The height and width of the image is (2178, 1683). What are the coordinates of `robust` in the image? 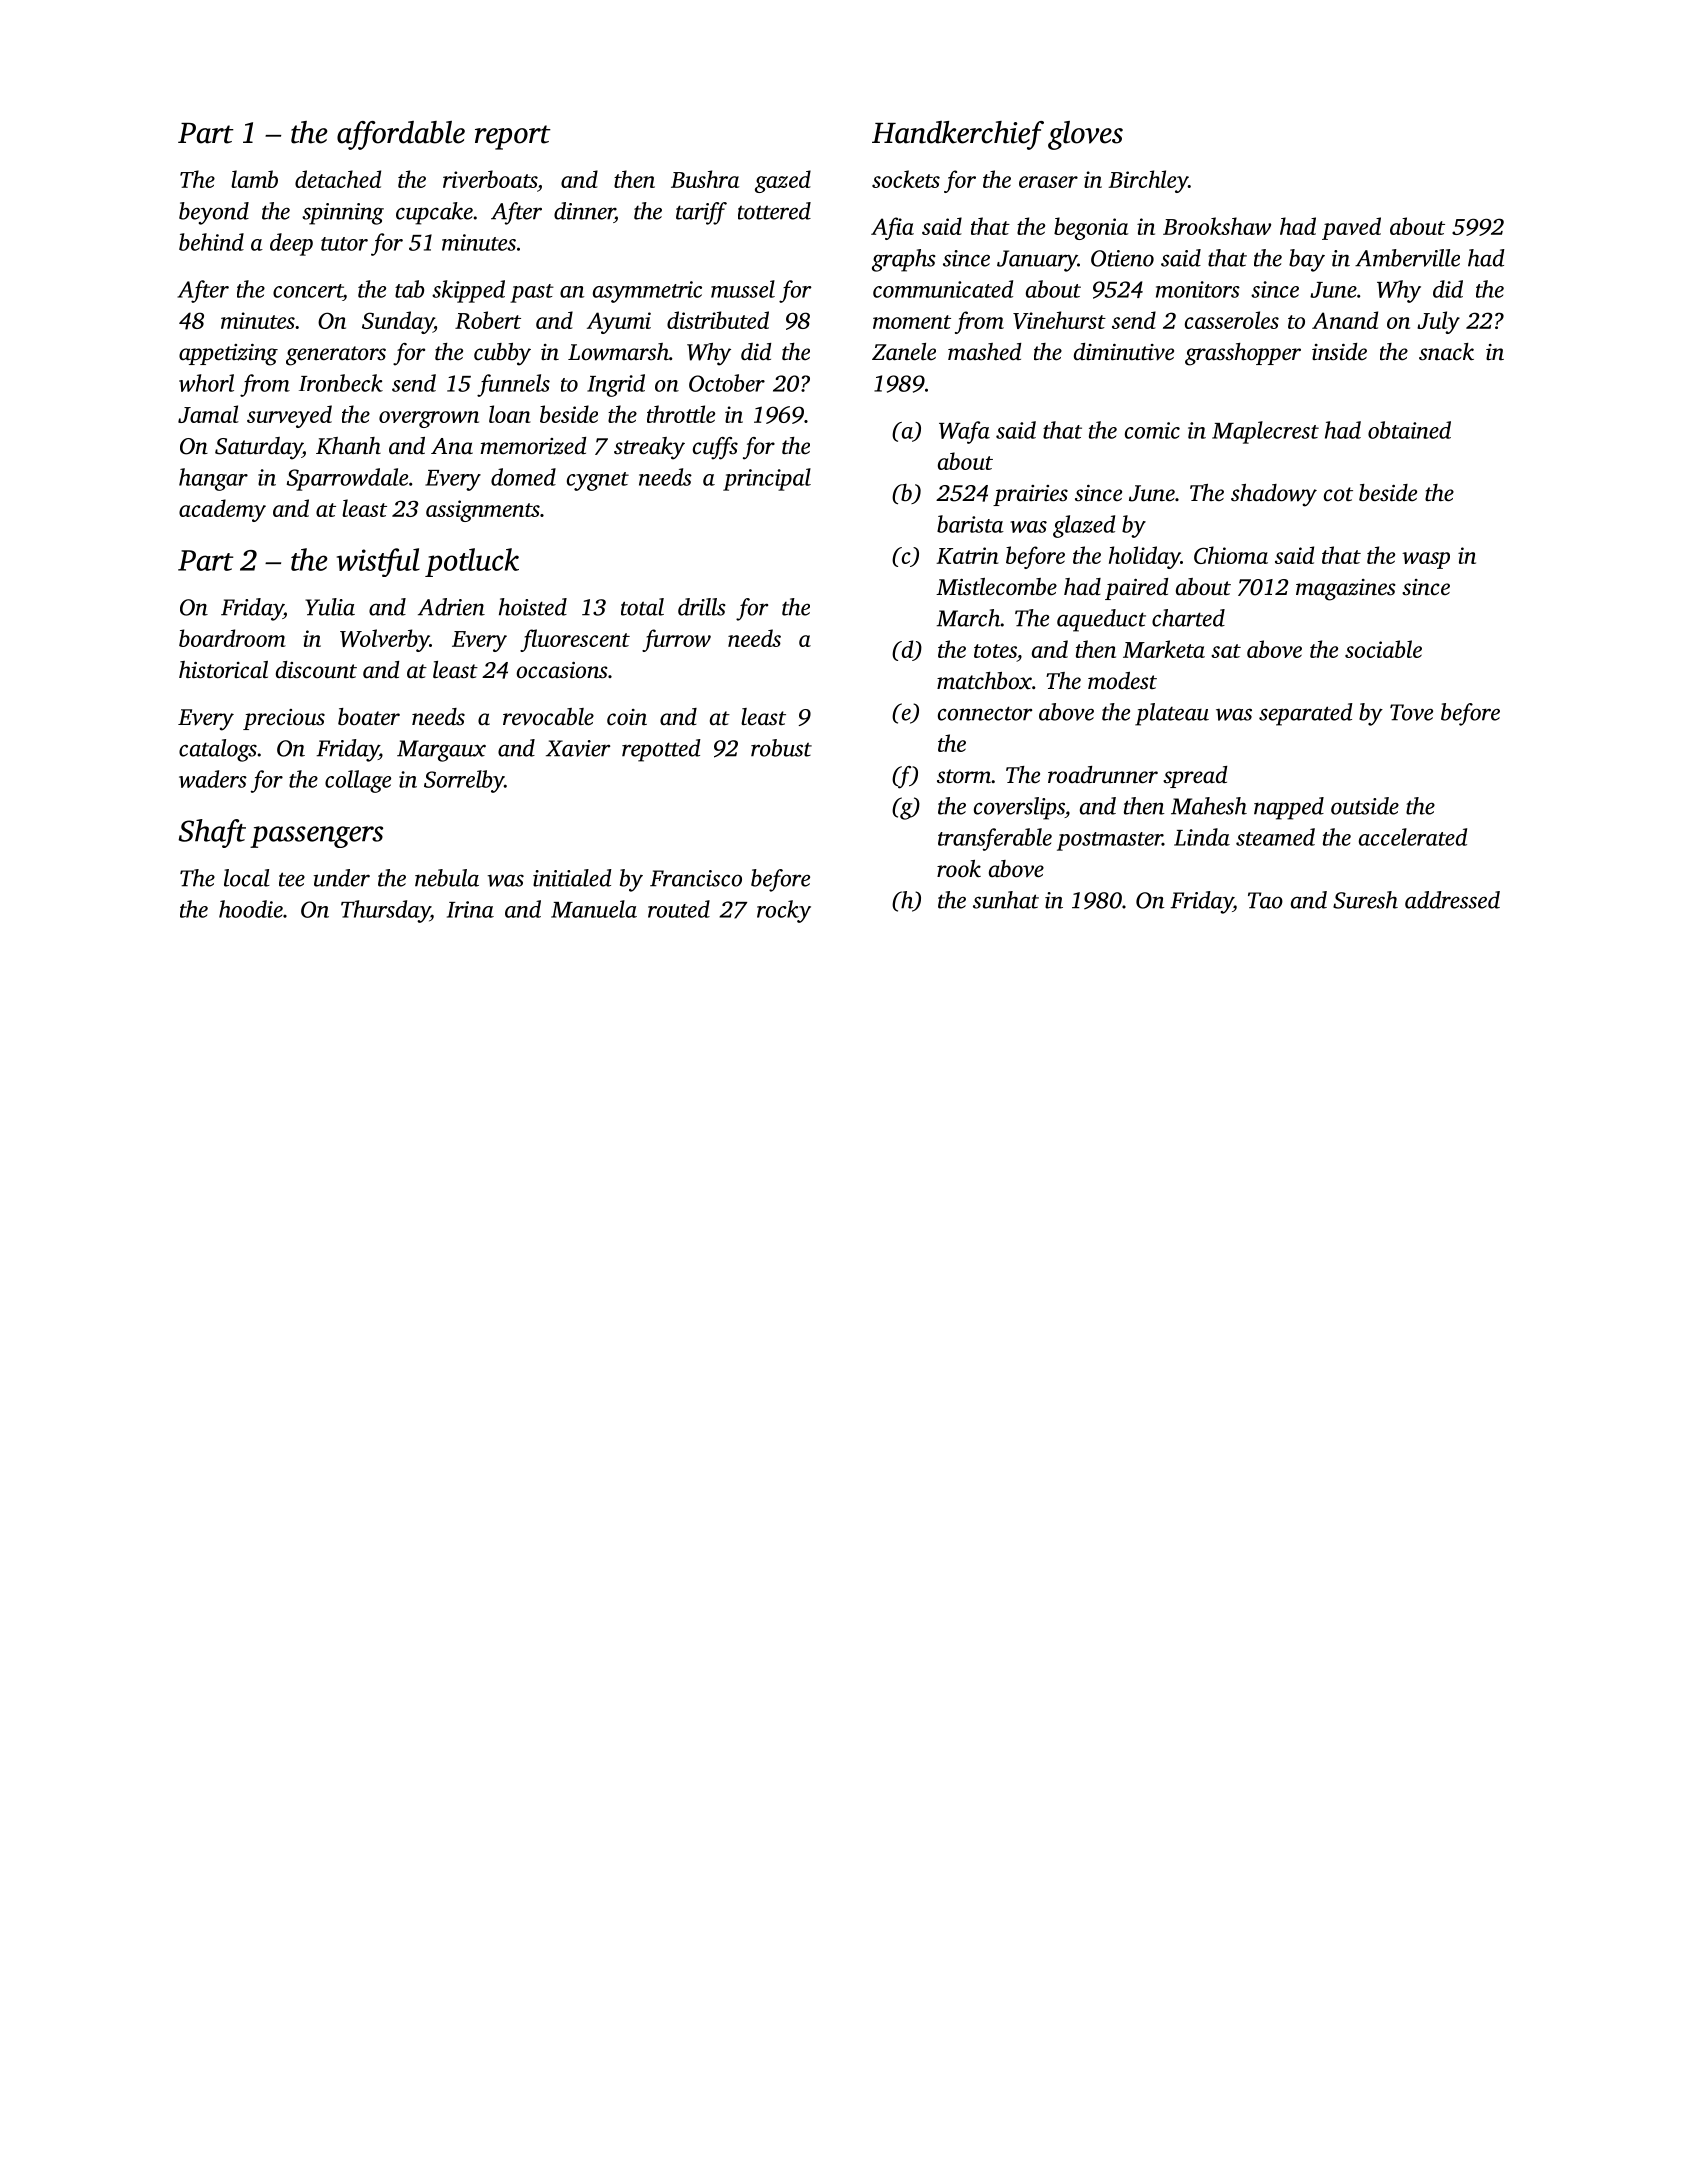 It's located at (781, 748).
